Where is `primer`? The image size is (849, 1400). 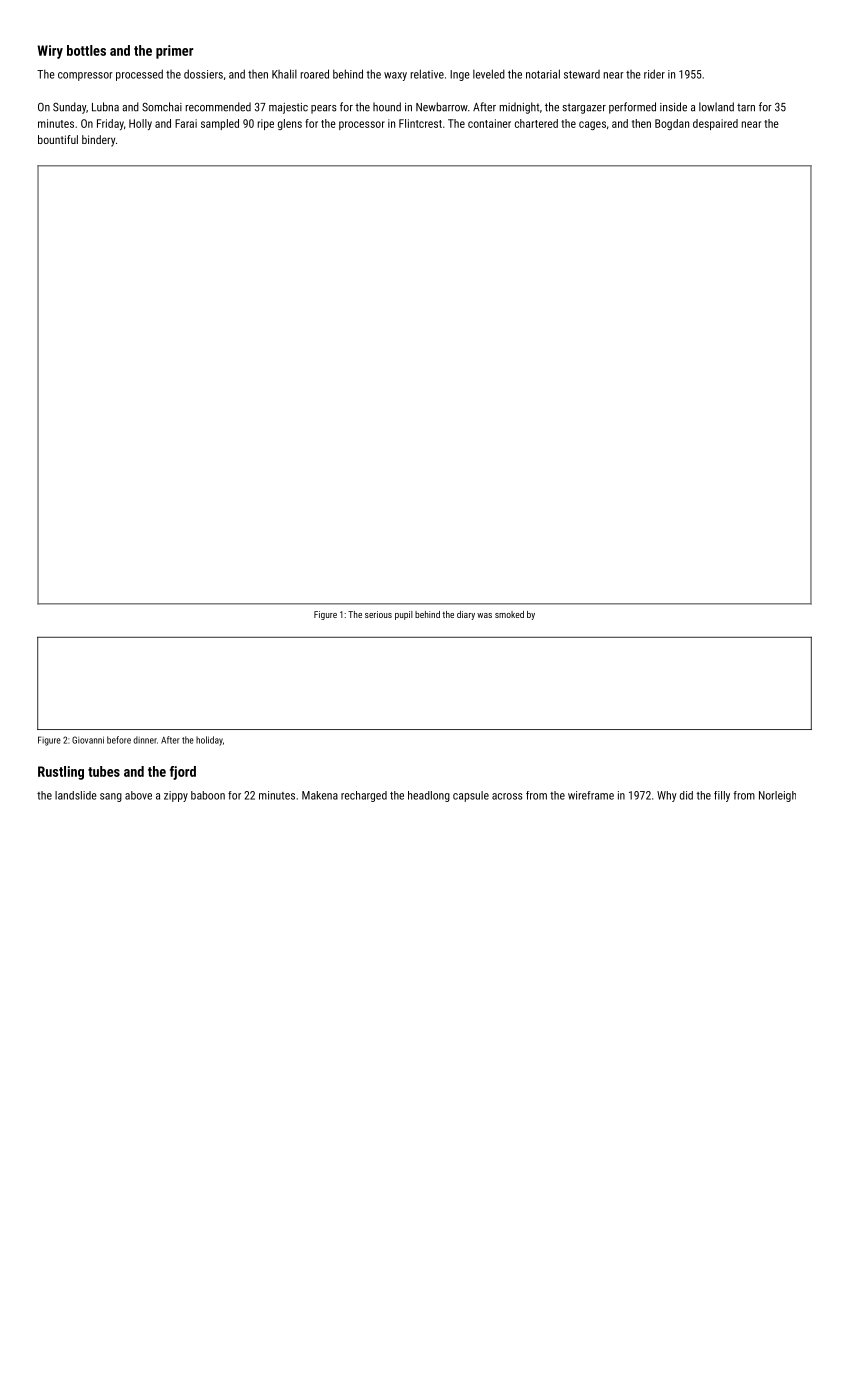 primer is located at coordinates (174, 52).
